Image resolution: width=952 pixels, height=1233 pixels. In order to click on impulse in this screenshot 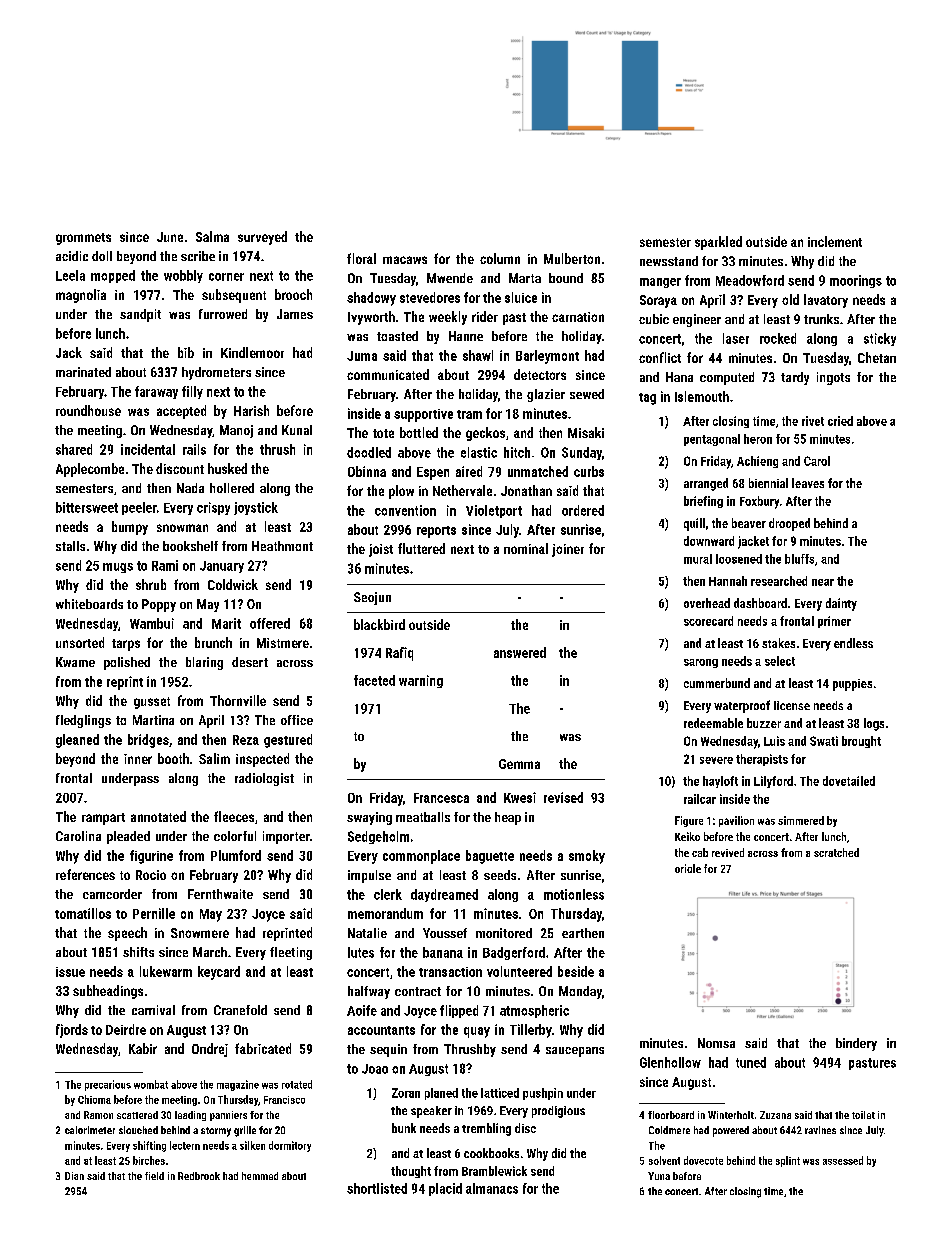, I will do `click(369, 876)`.
